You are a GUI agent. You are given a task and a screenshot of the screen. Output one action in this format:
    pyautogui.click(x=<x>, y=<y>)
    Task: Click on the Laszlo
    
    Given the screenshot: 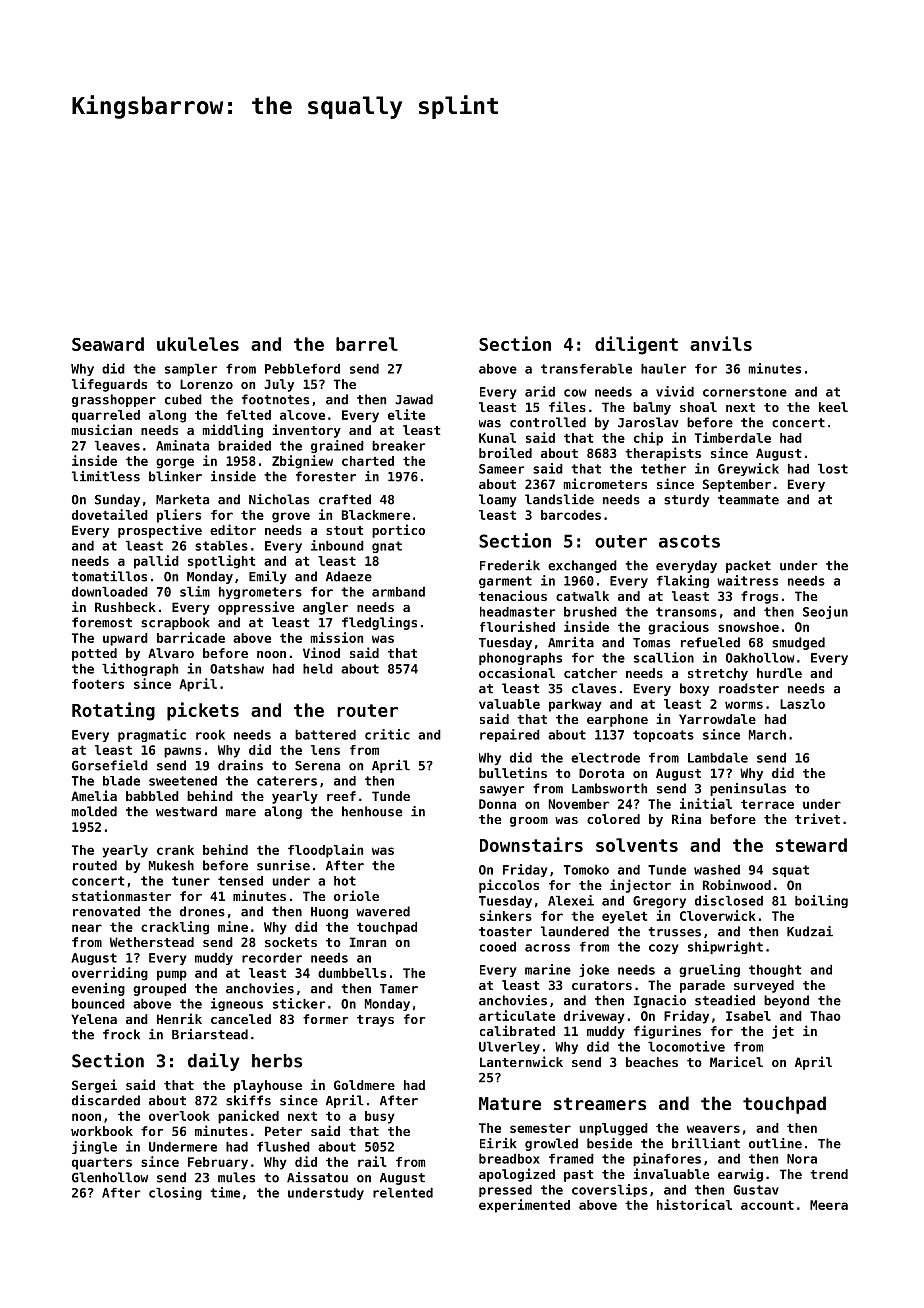 What is the action you would take?
    pyautogui.click(x=802, y=704)
